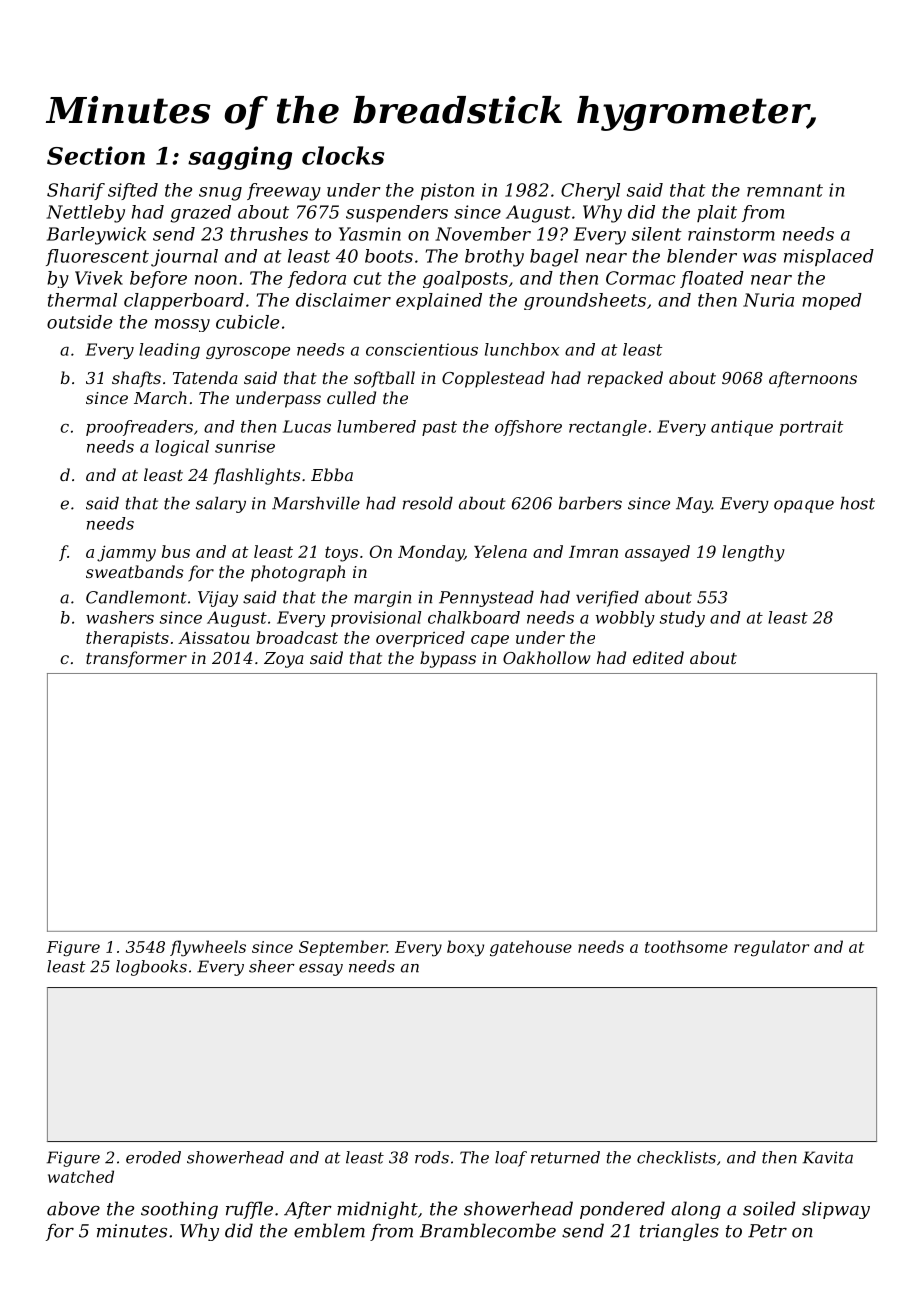 The height and width of the image is (1308, 924). I want to click on remnant, so click(785, 190).
